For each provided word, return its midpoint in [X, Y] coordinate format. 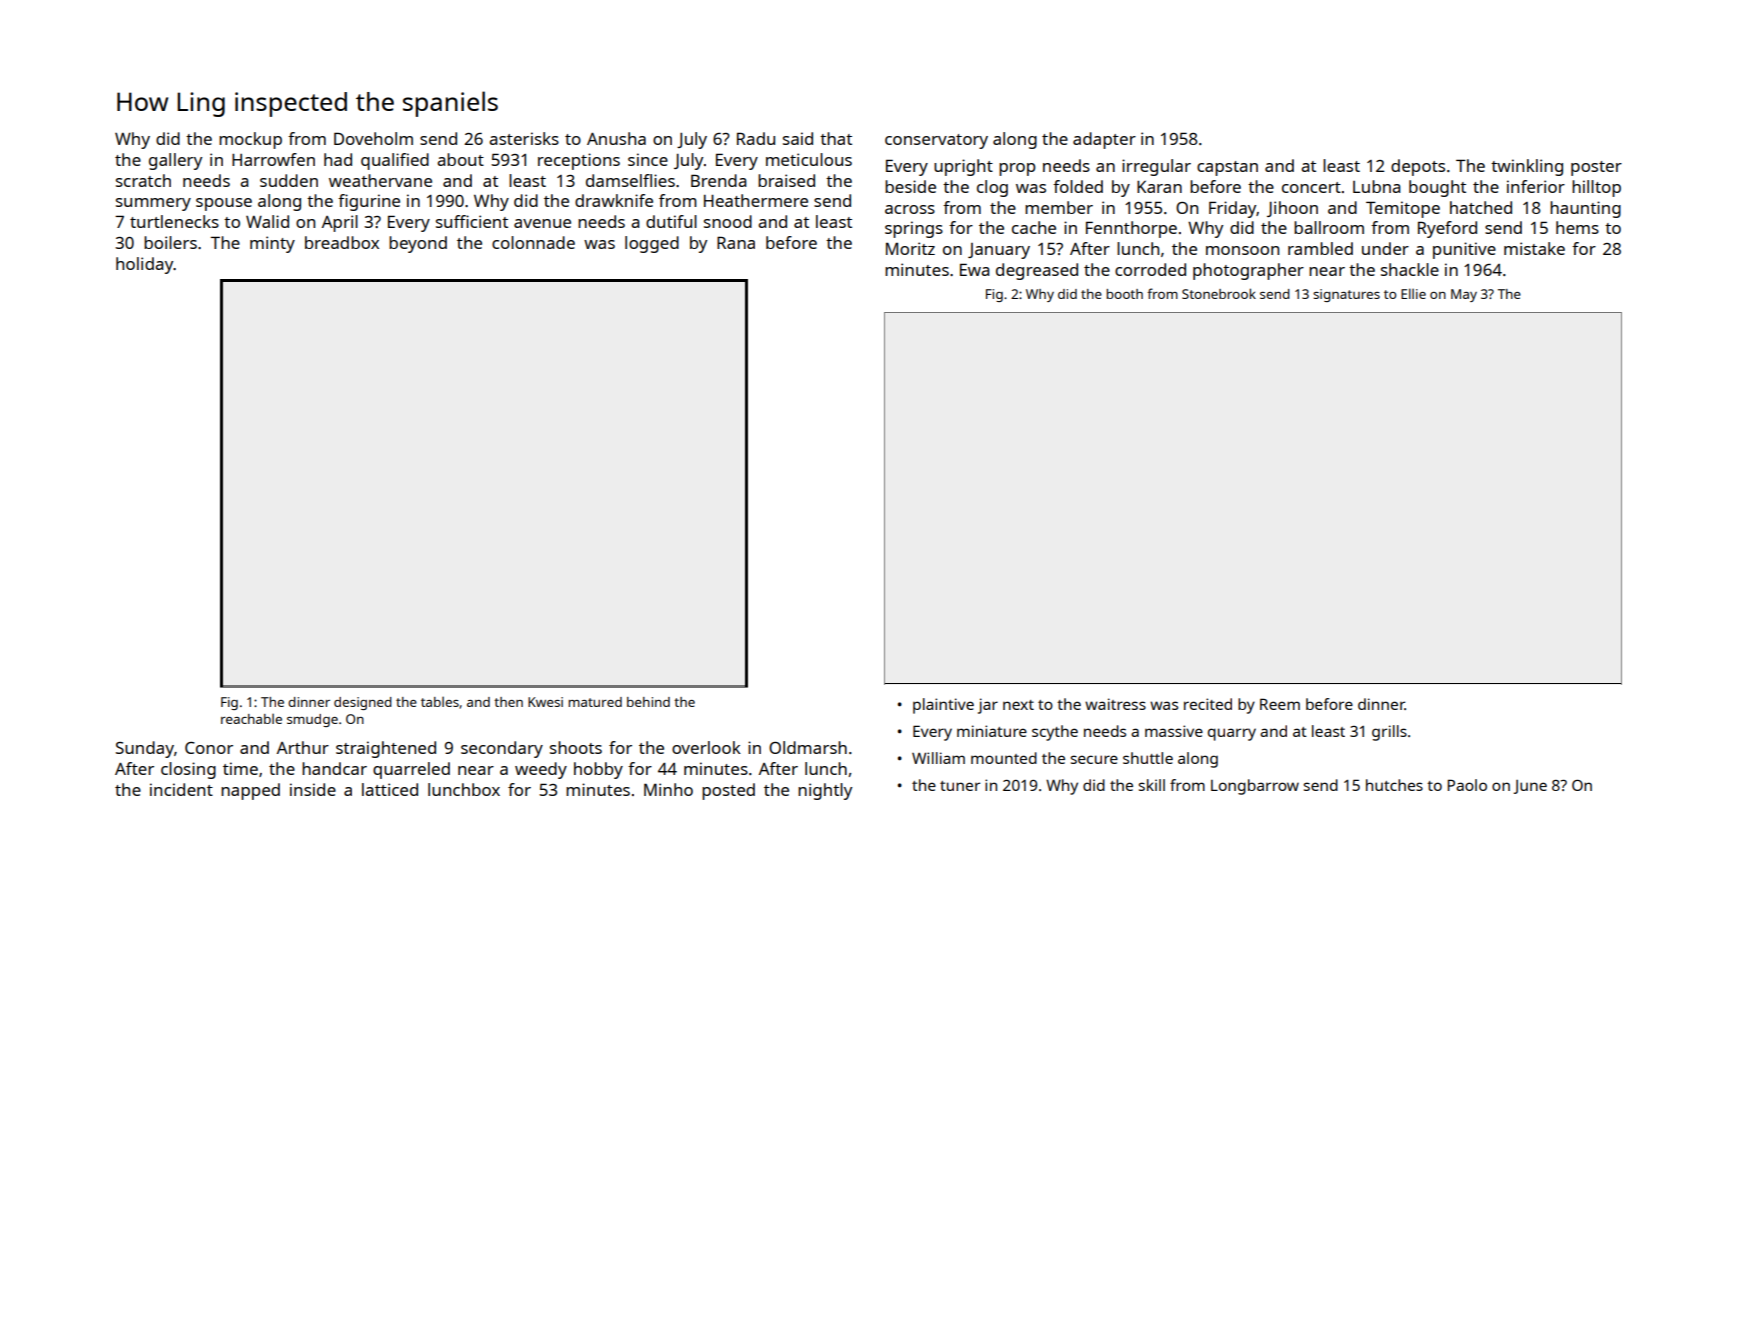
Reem [1280, 704]
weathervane [380, 180]
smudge [312, 720]
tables [440, 702]
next [1018, 705]
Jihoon [1292, 209]
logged [652, 244]
